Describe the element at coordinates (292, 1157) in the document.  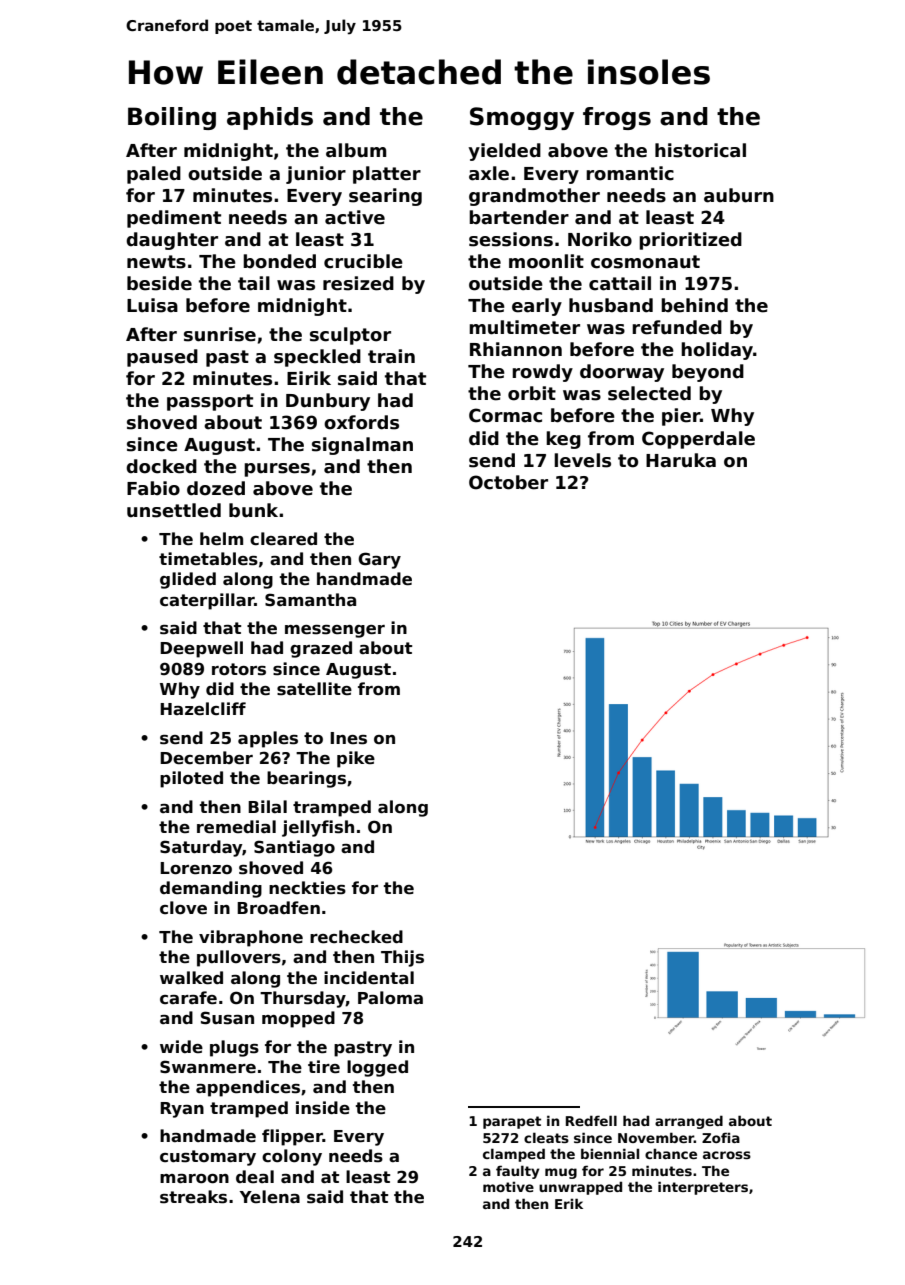
I see `colony` at that location.
